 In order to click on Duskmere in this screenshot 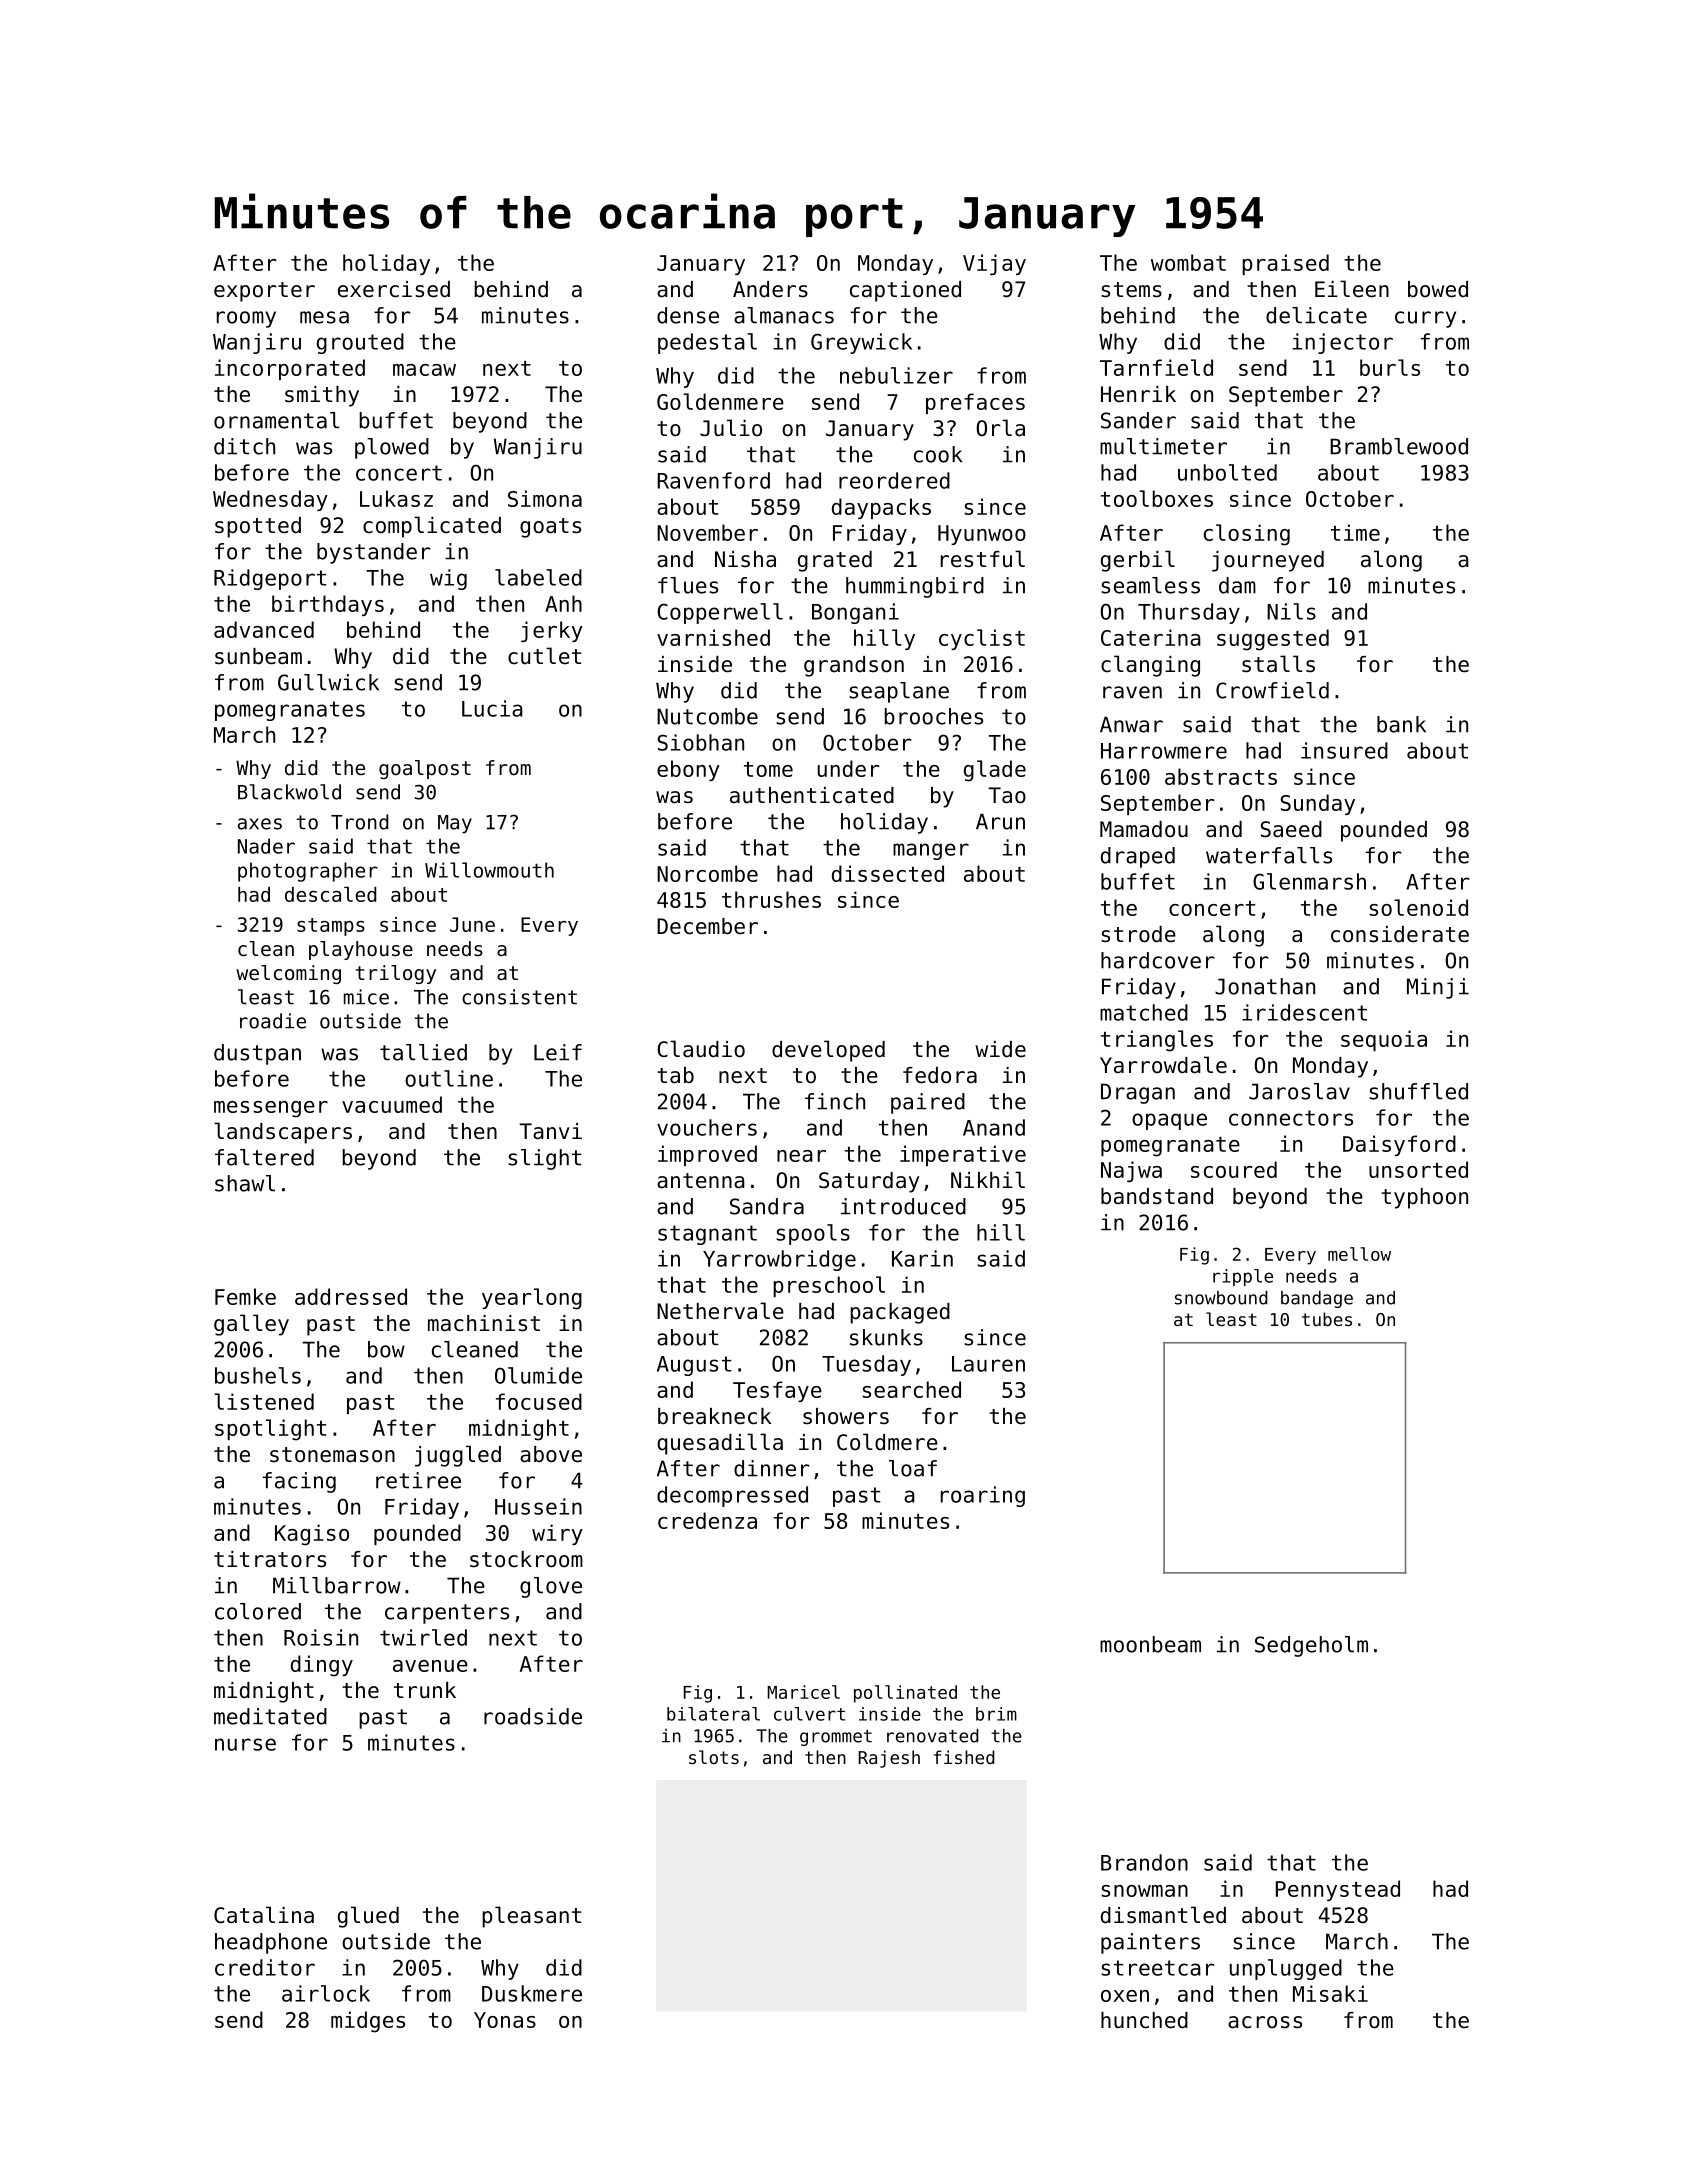, I will do `click(532, 1993)`.
